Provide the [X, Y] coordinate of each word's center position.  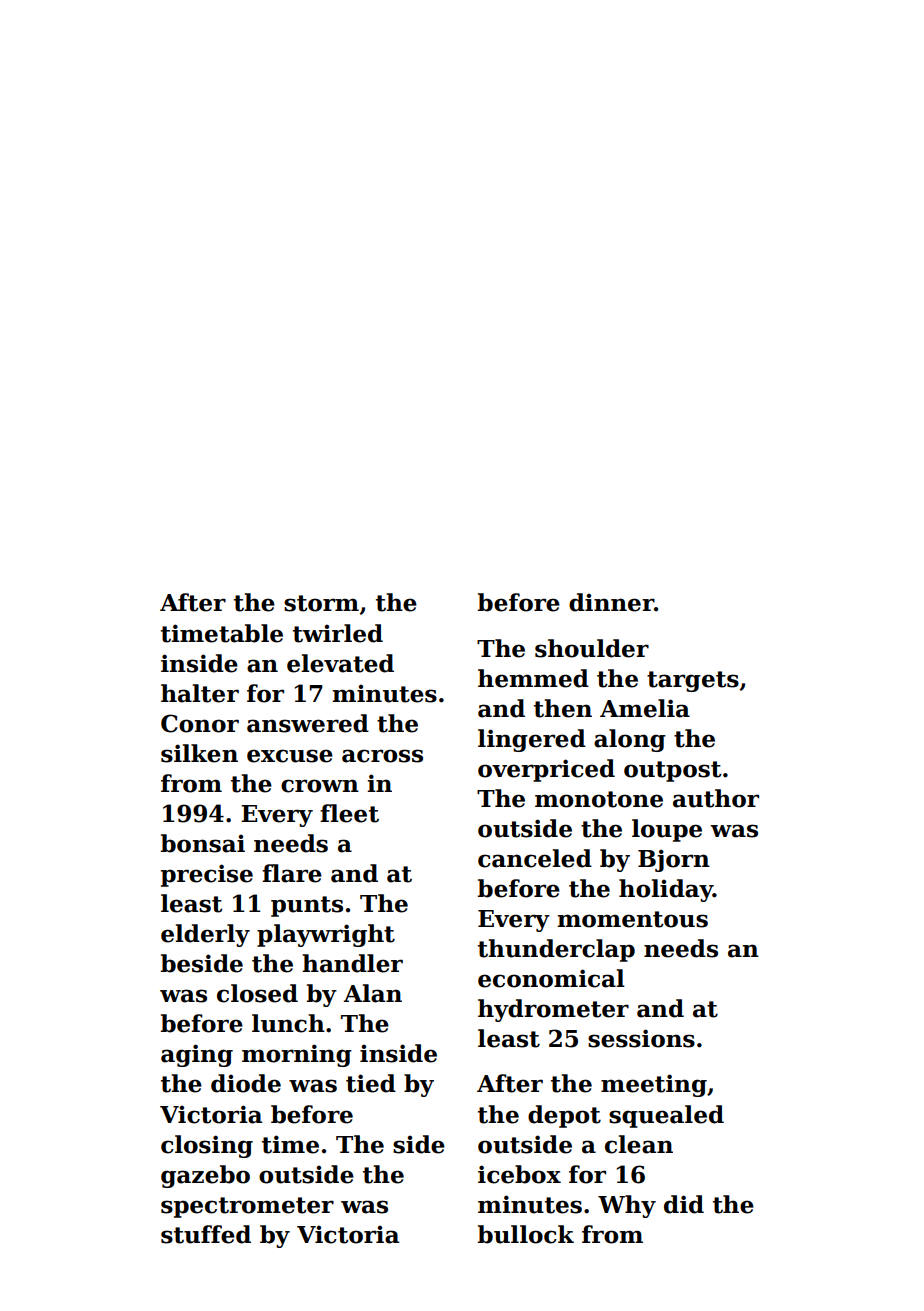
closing [207, 1146]
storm [321, 603]
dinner [611, 602]
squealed [666, 1116]
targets [693, 681]
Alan [372, 993]
